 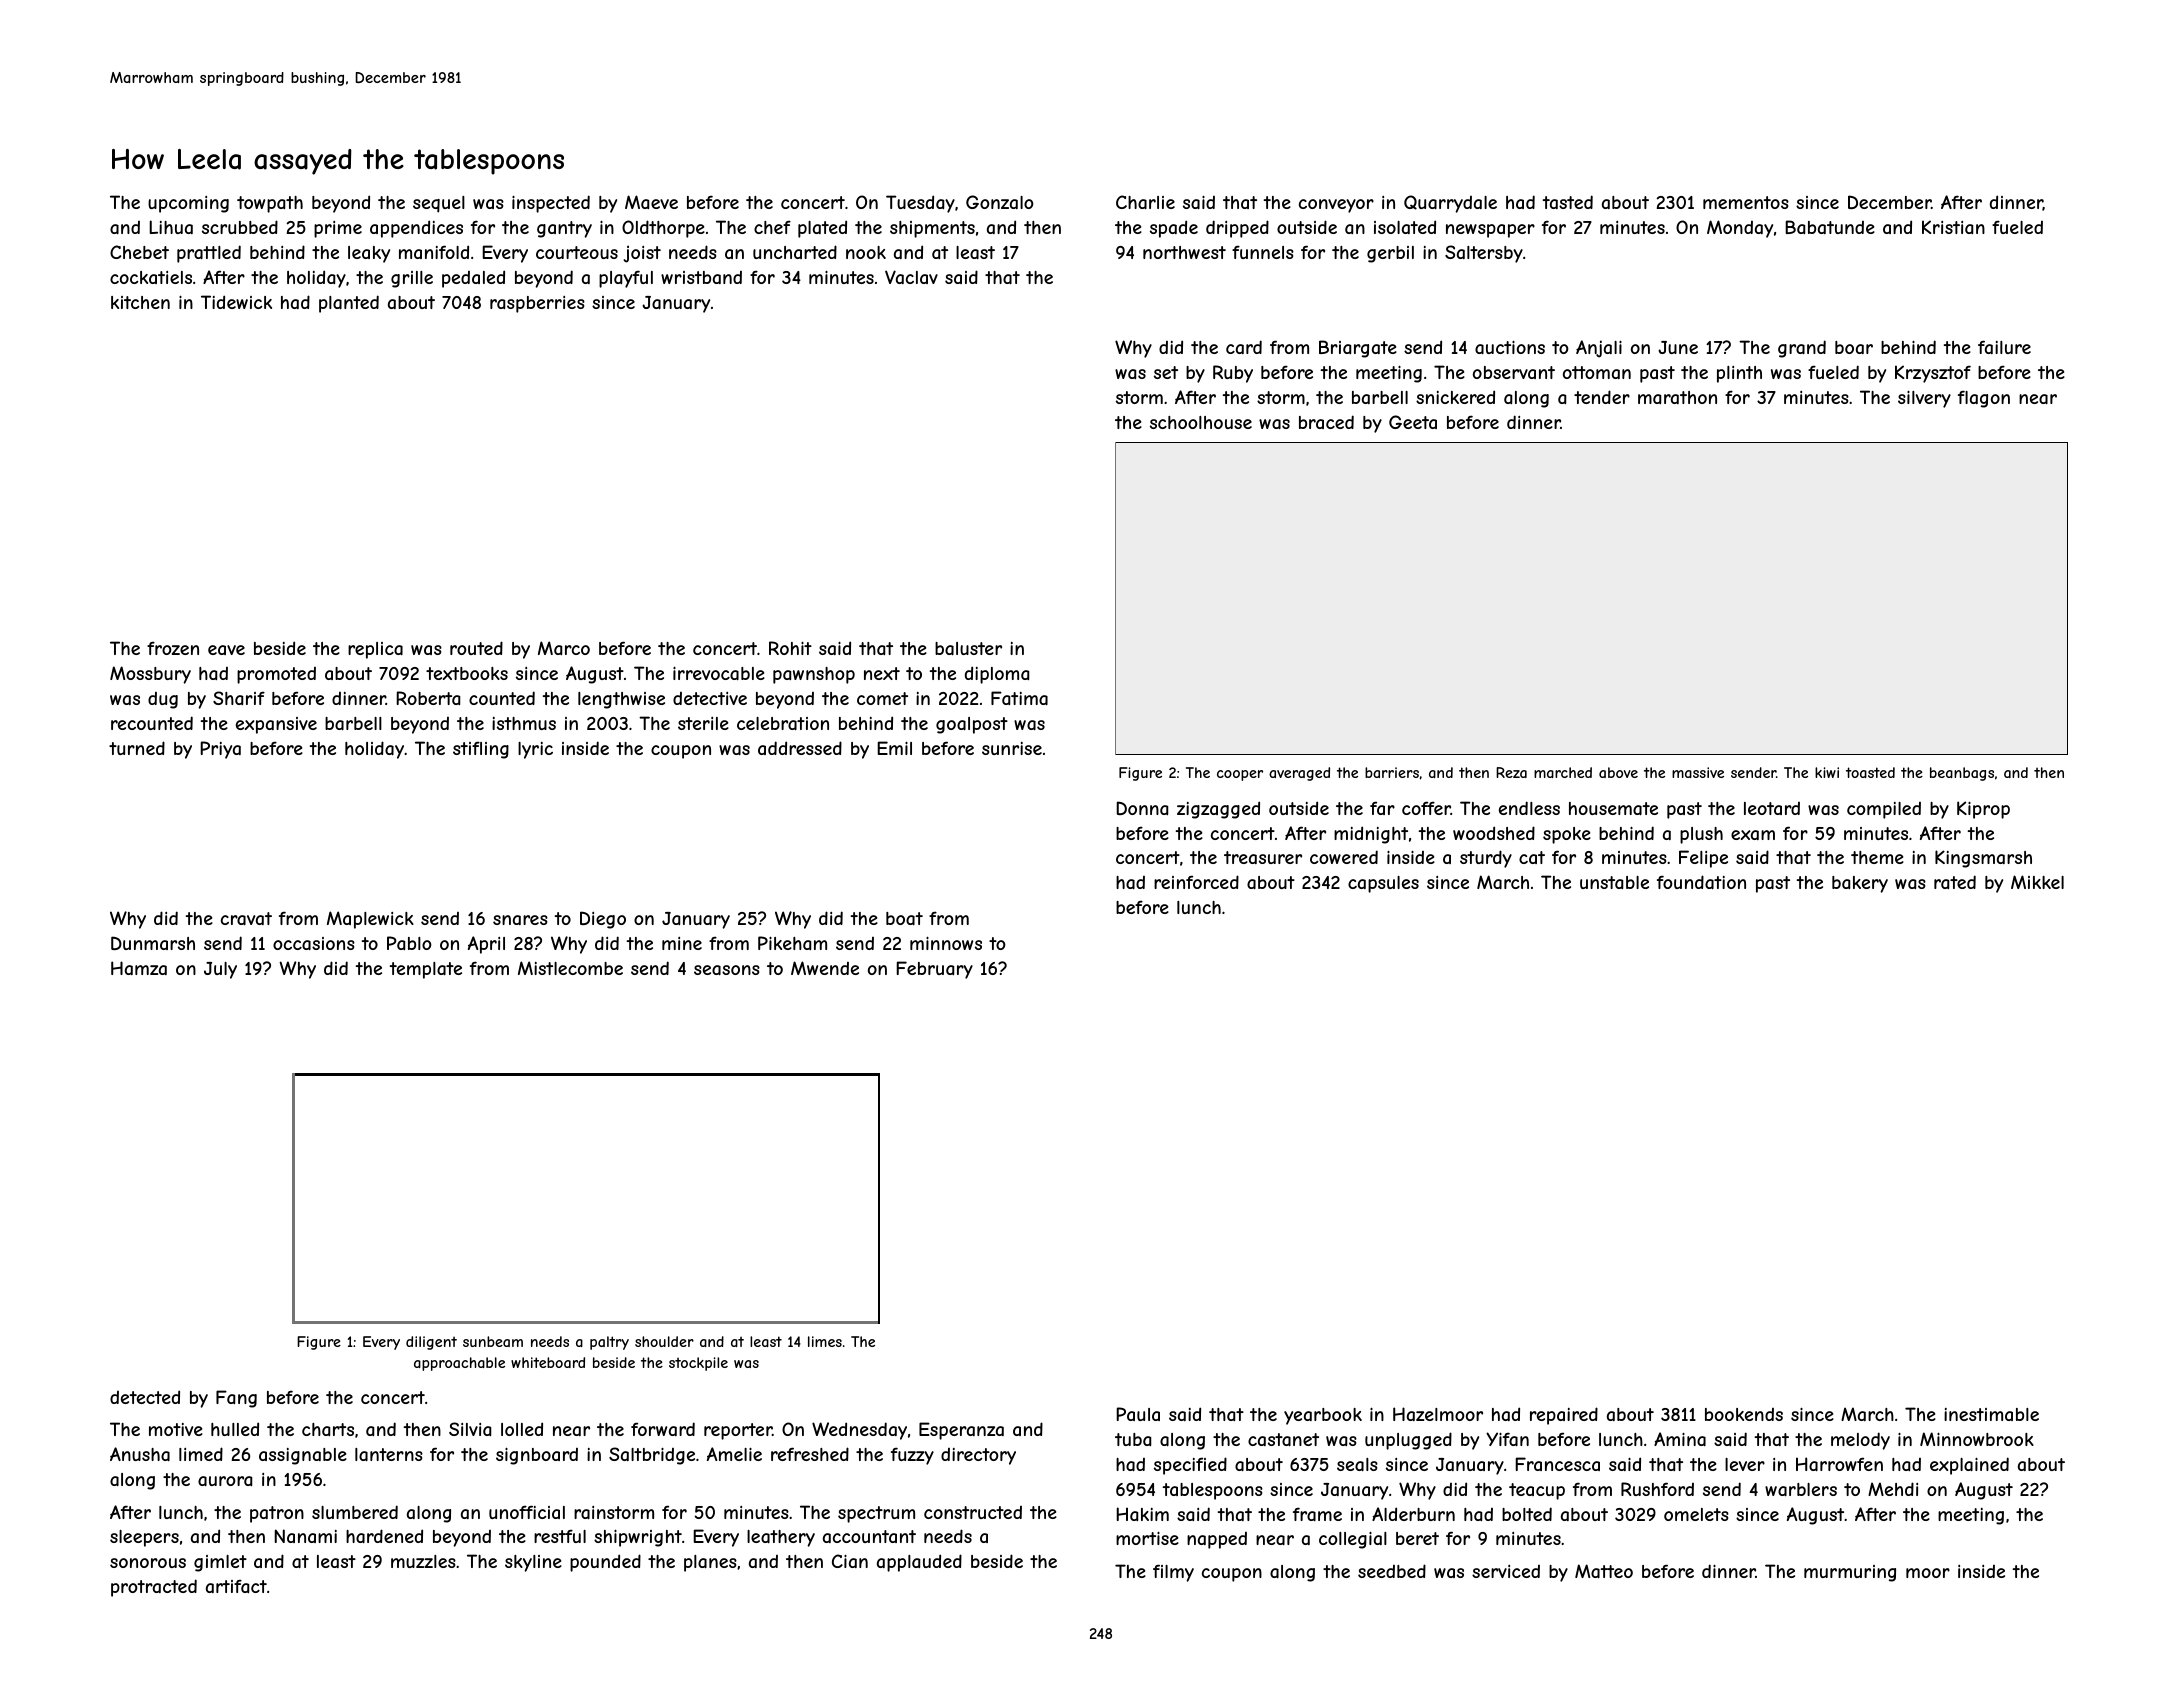 I want to click on bookends, so click(x=1744, y=1414).
